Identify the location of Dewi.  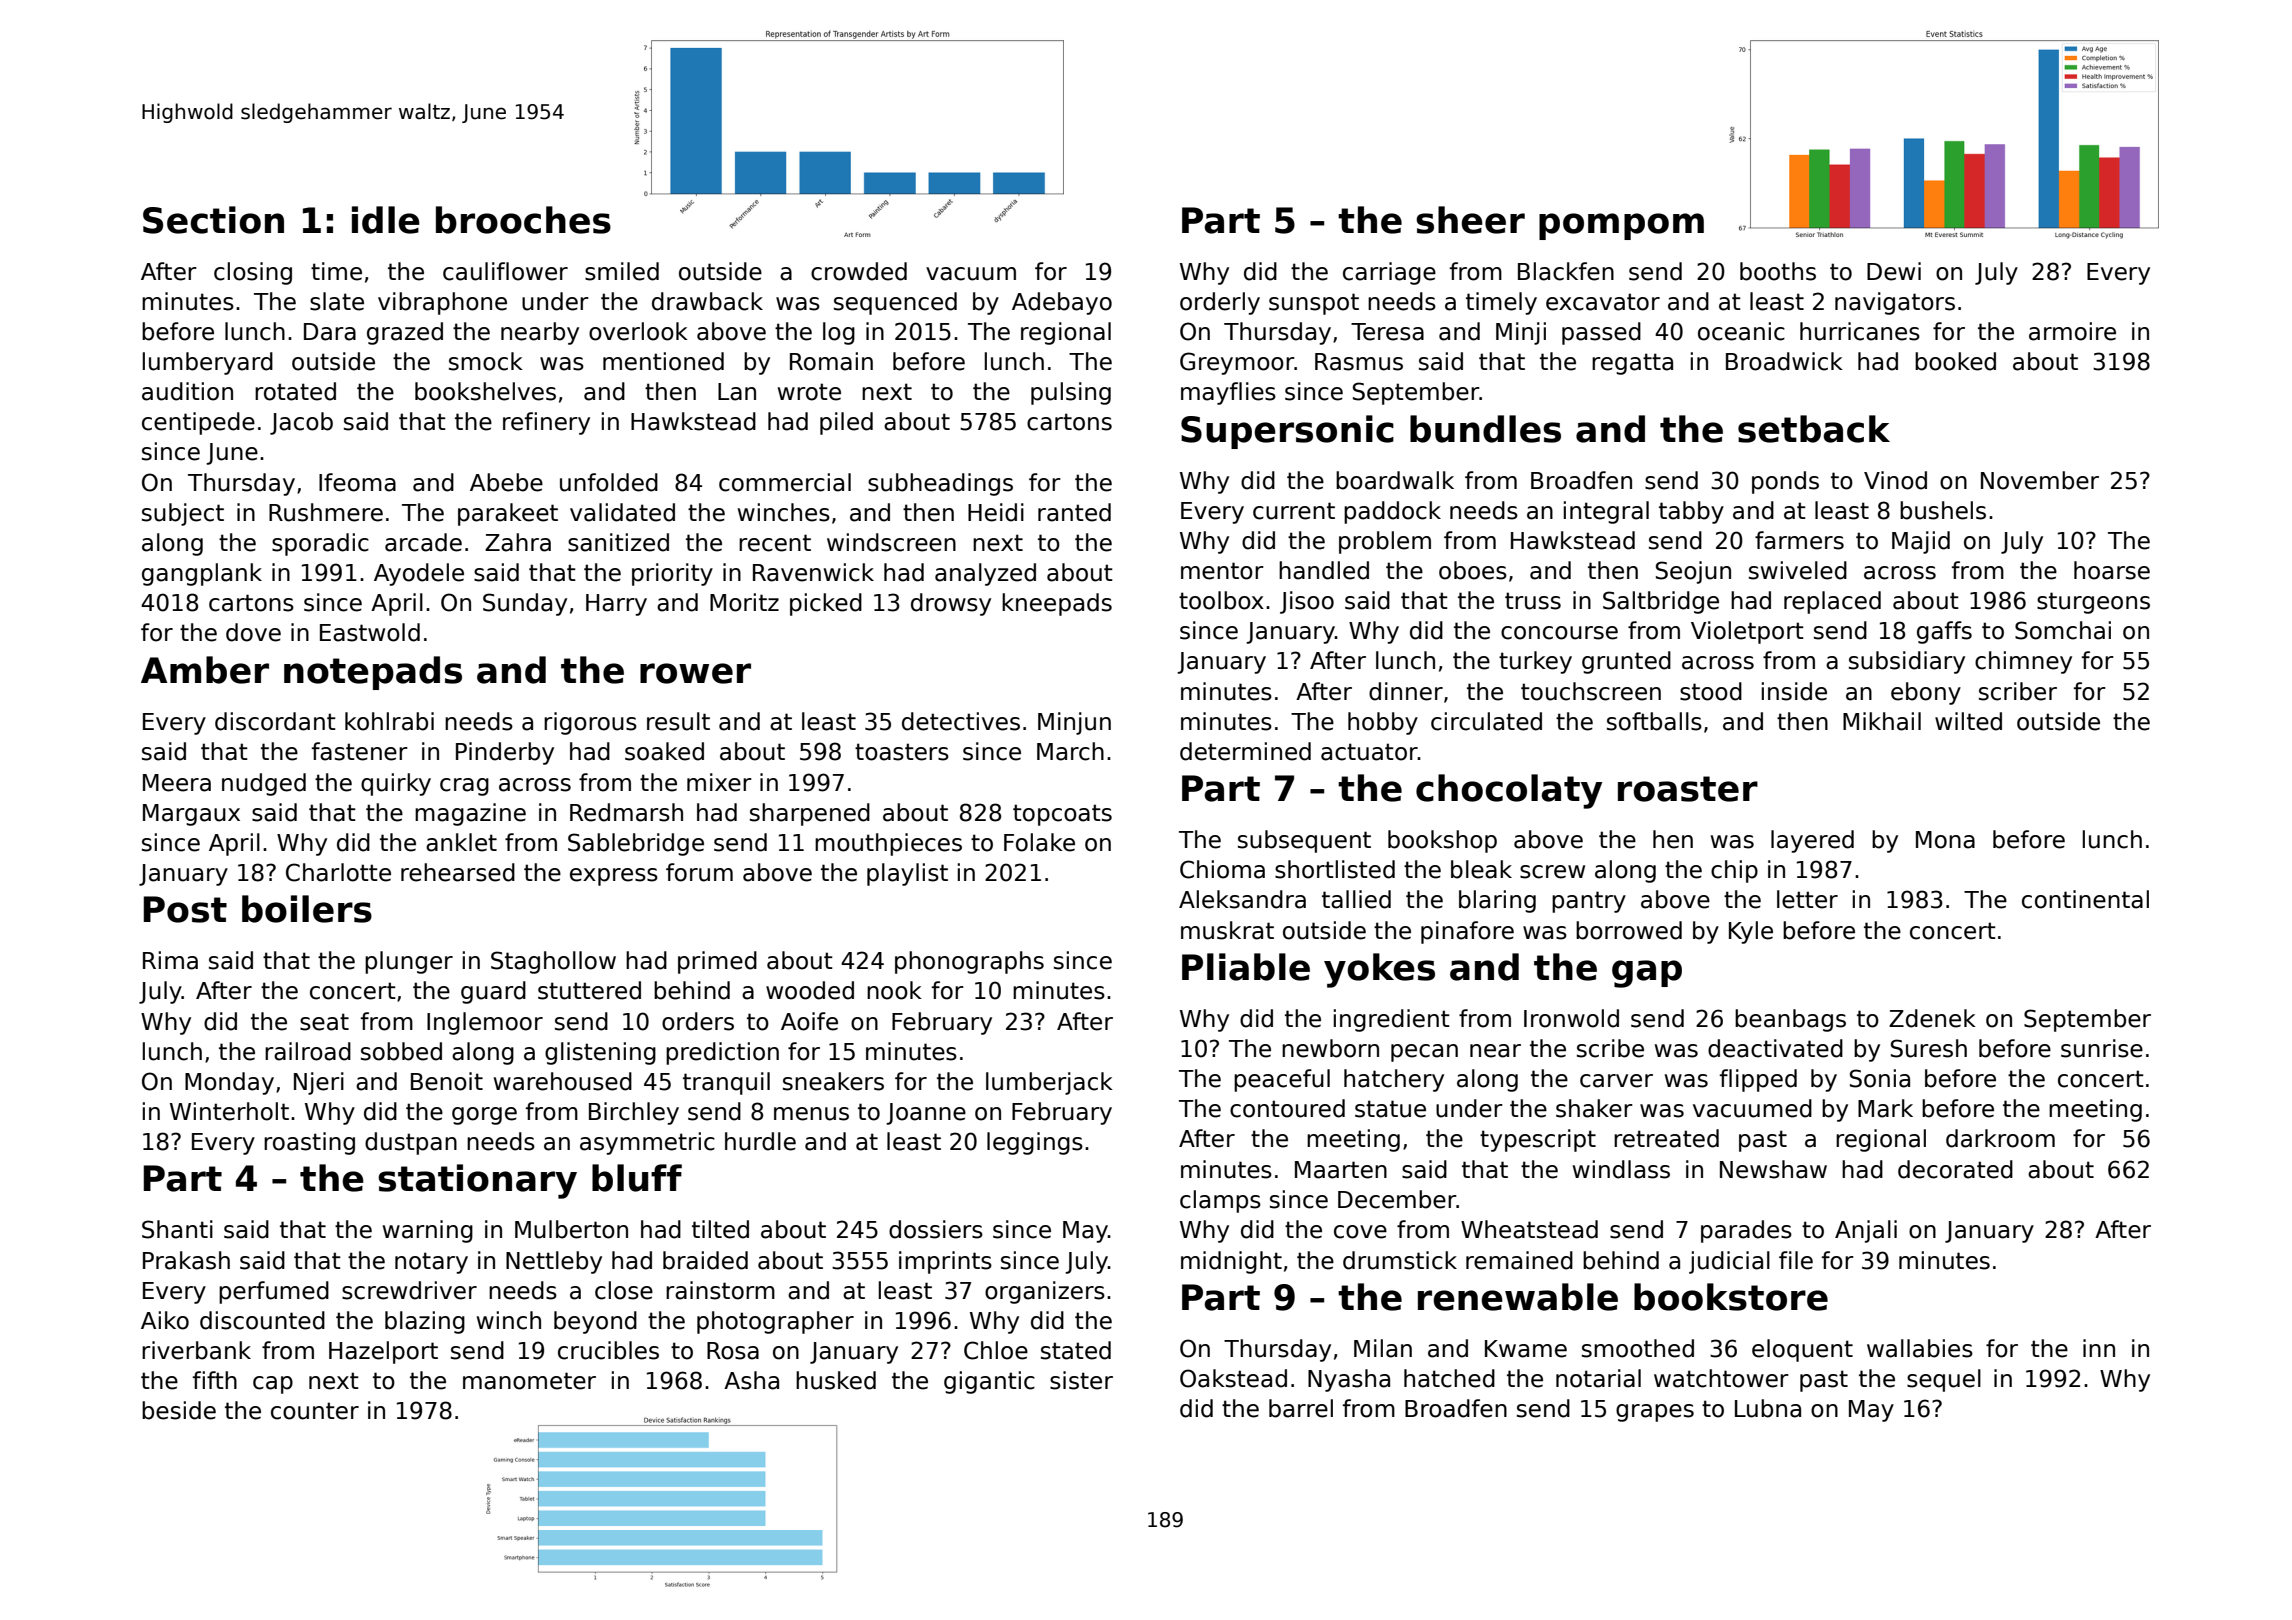
(1894, 271).
